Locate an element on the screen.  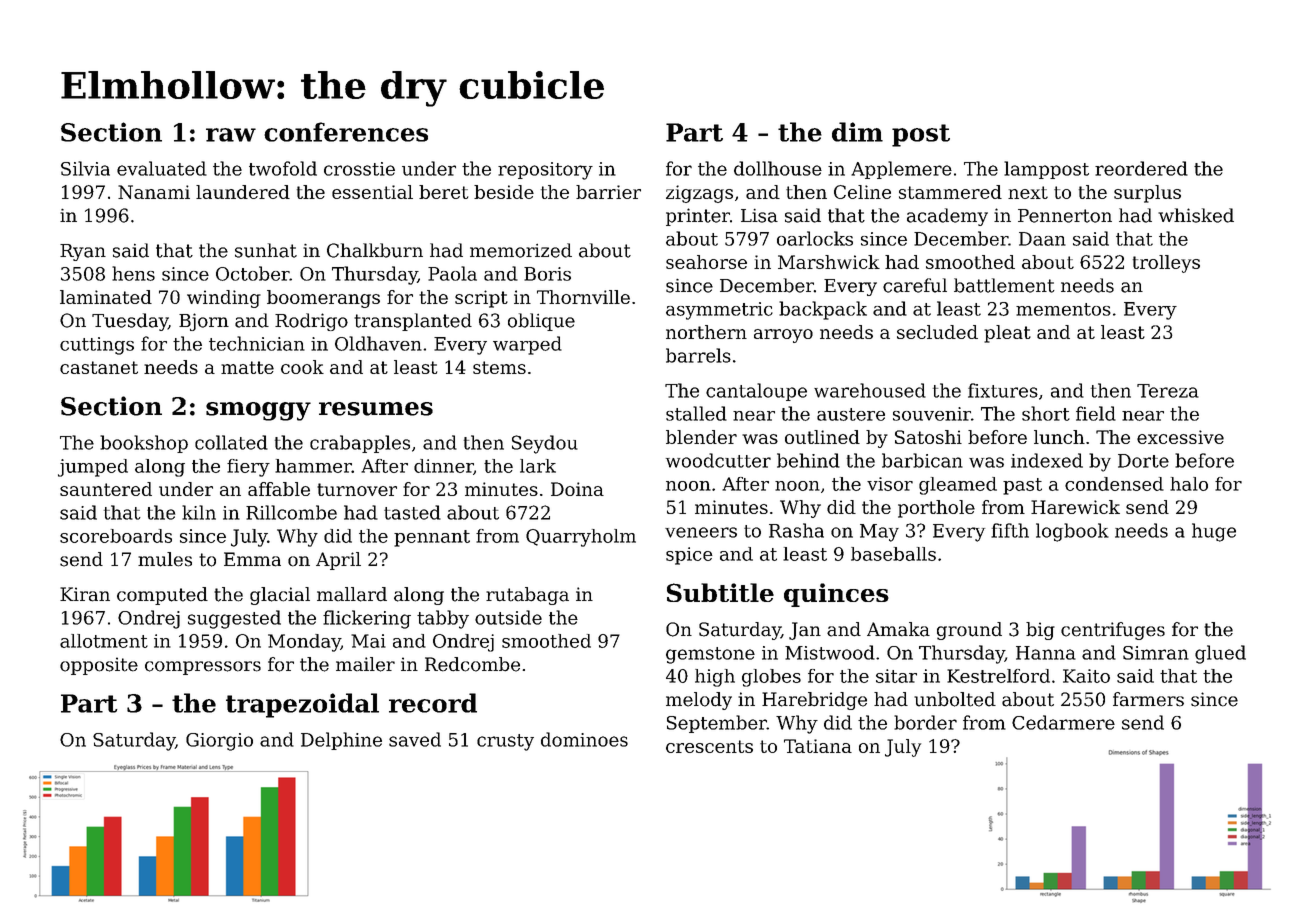
Marshwick is located at coordinates (829, 262).
